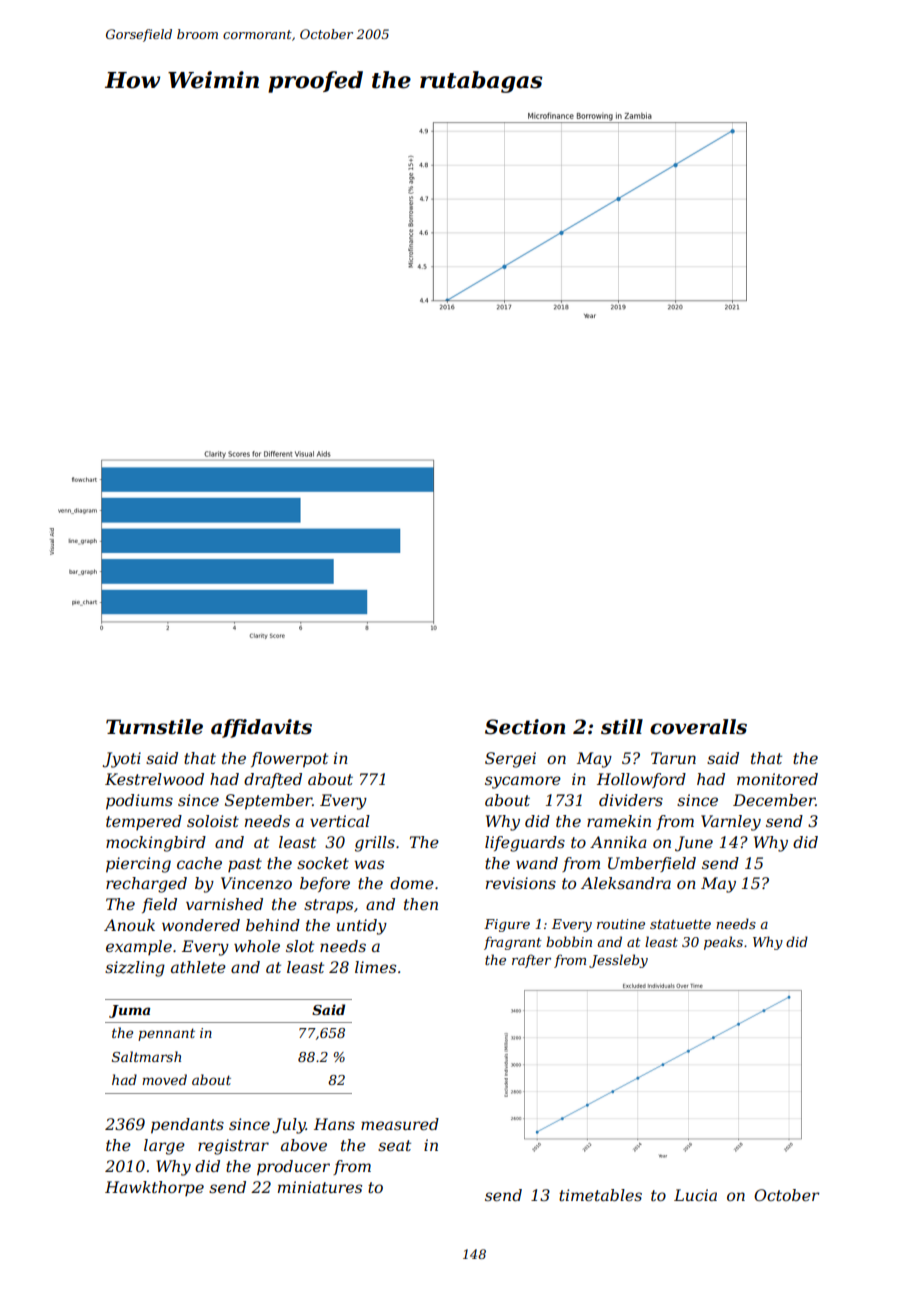 The height and width of the image is (1314, 924). What do you see at coordinates (394, 1145) in the image?
I see `seat` at bounding box center [394, 1145].
